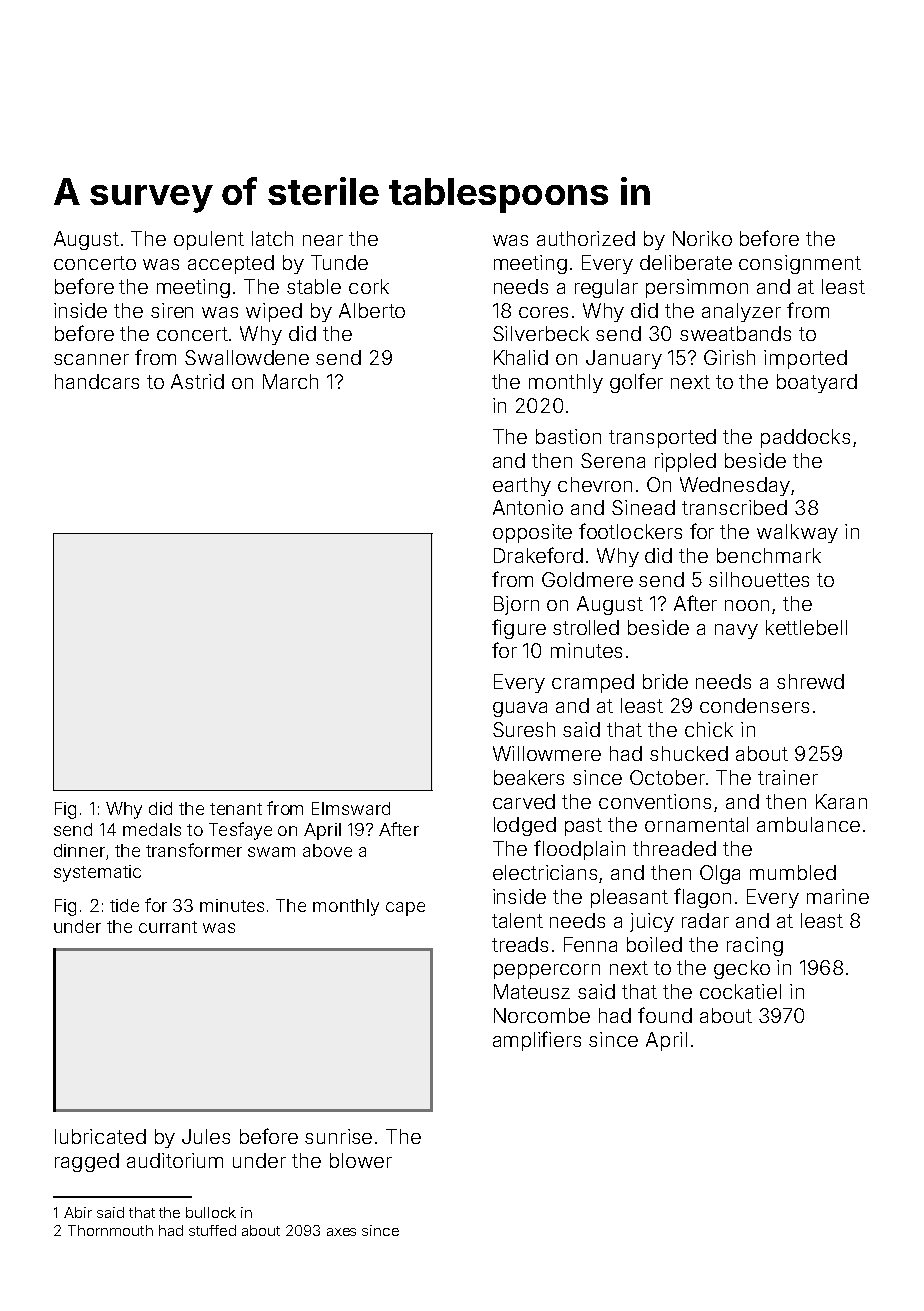  What do you see at coordinates (211, 1212) in the screenshot?
I see `bullock` at bounding box center [211, 1212].
